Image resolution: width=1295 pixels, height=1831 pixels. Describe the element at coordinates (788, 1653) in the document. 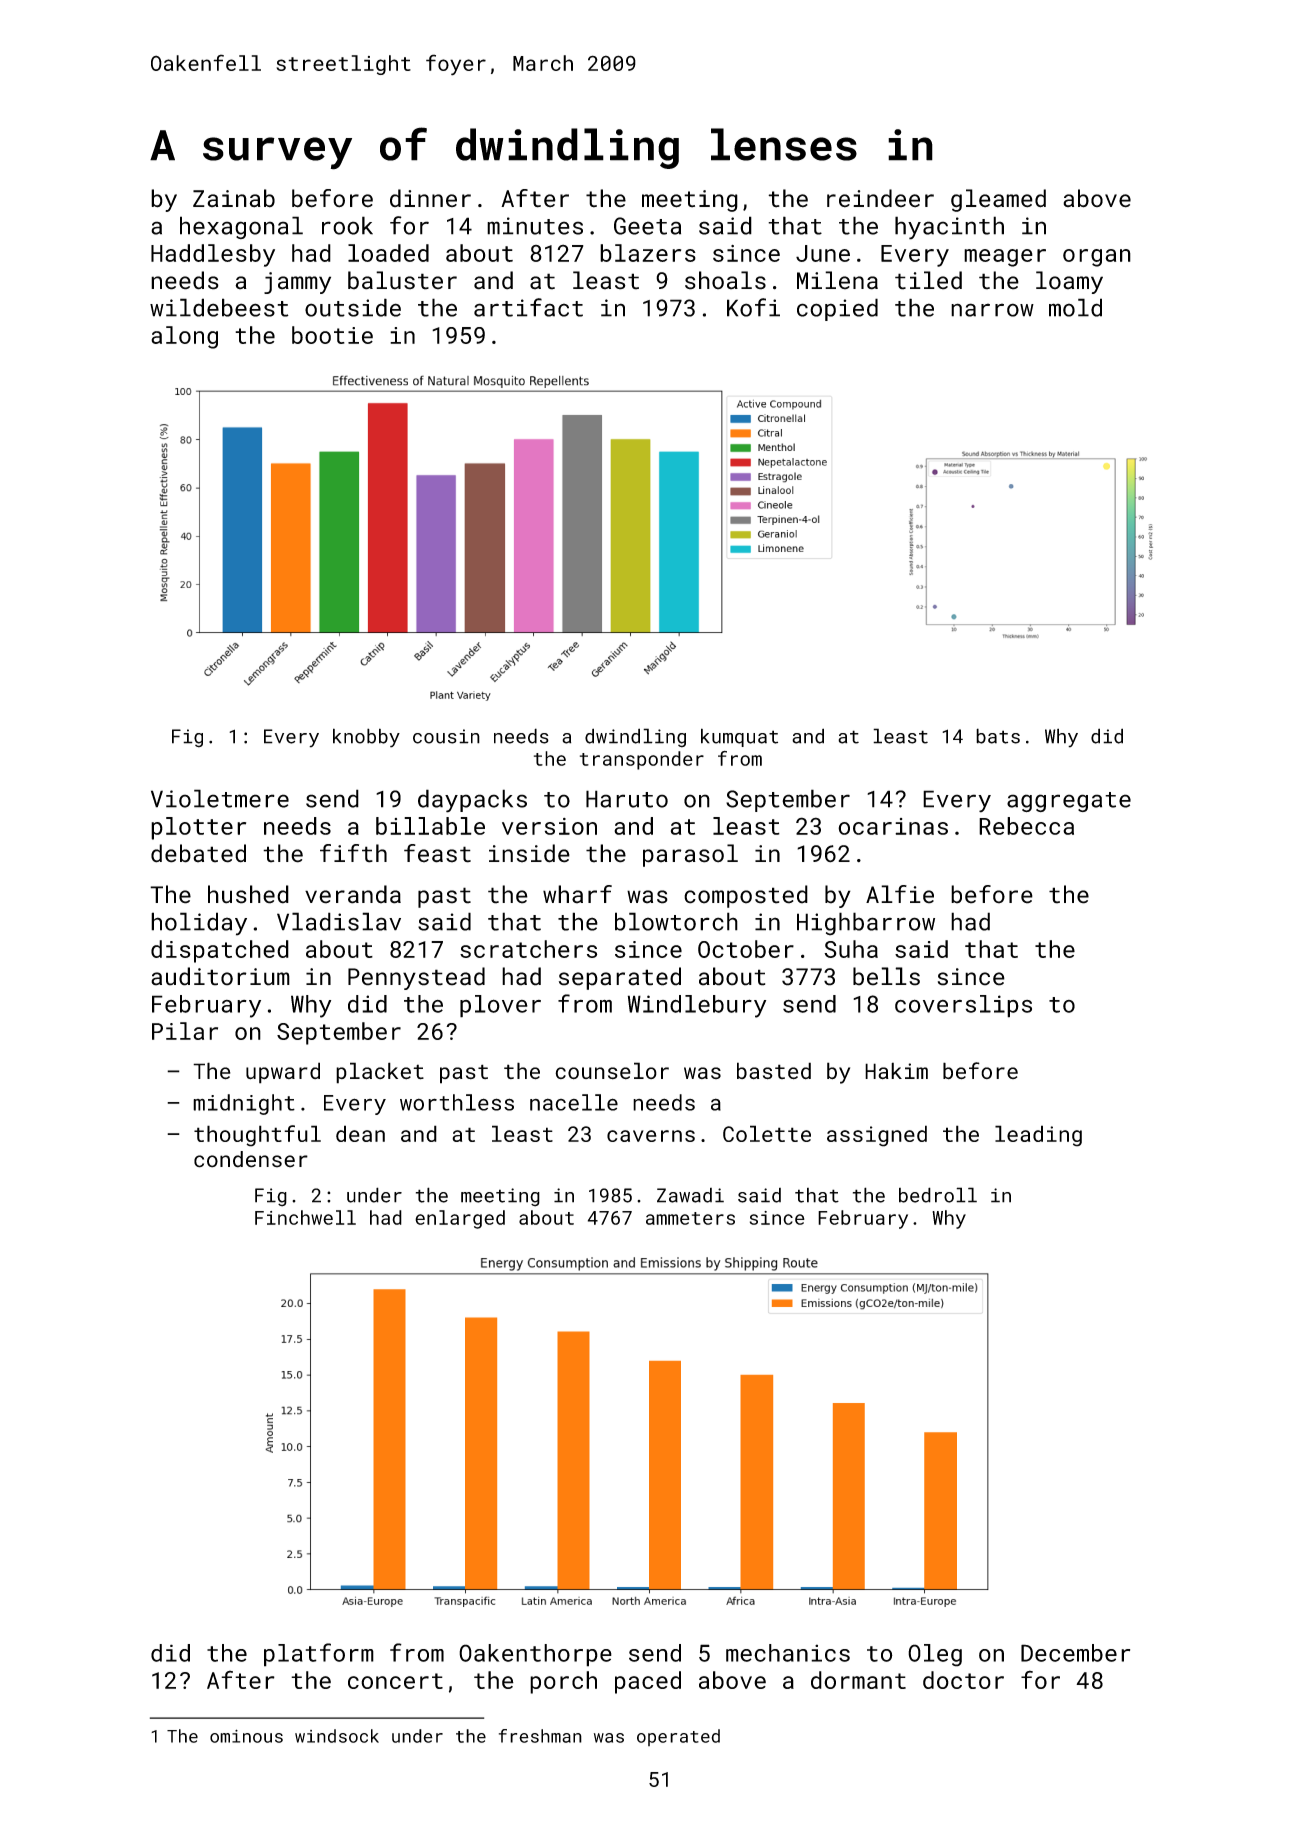

I see `mechanics` at that location.
